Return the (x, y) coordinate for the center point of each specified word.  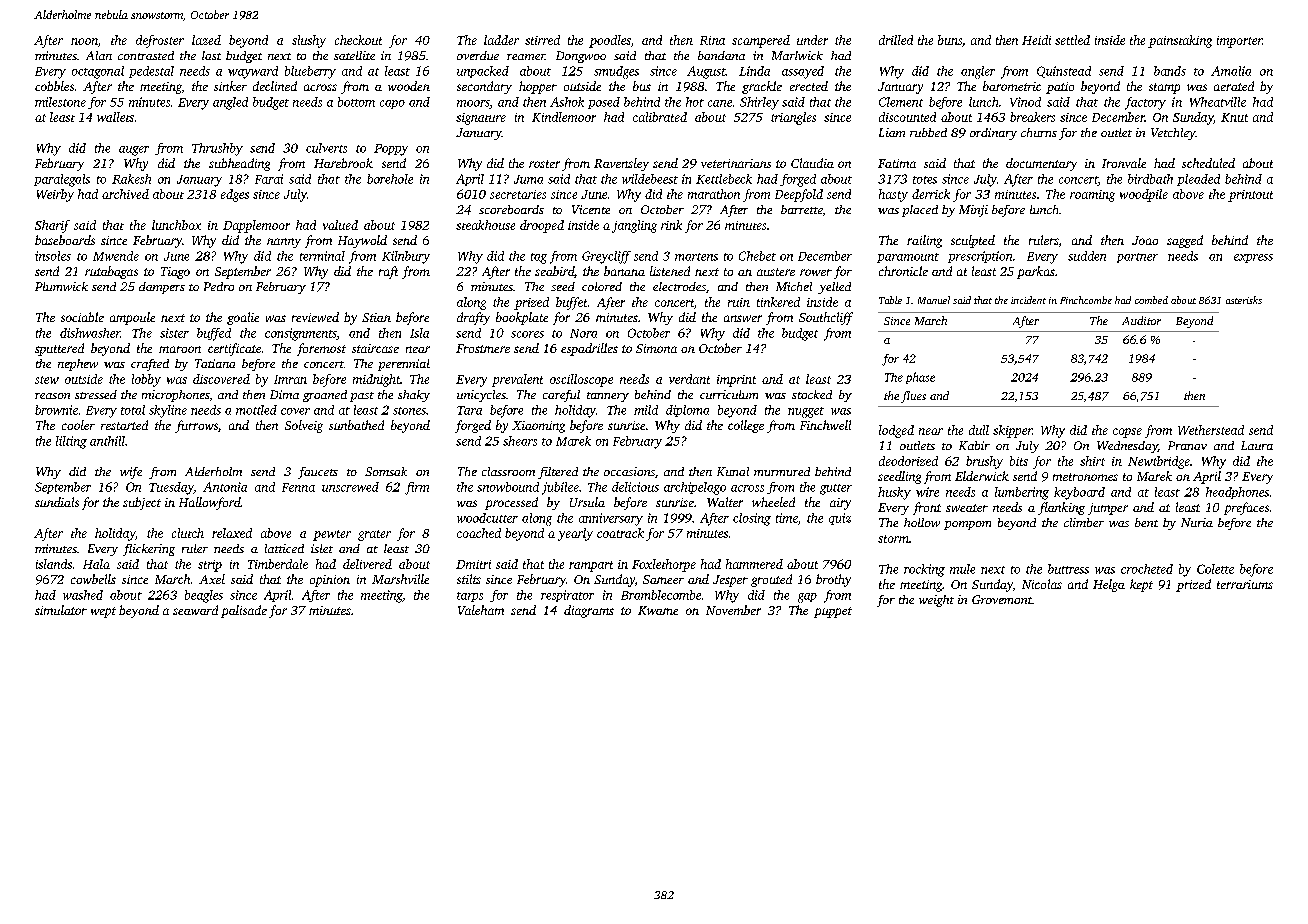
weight (936, 601)
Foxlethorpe (664, 565)
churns (1039, 132)
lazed (206, 40)
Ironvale (1124, 163)
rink (671, 225)
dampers (162, 288)
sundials (57, 502)
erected (809, 86)
